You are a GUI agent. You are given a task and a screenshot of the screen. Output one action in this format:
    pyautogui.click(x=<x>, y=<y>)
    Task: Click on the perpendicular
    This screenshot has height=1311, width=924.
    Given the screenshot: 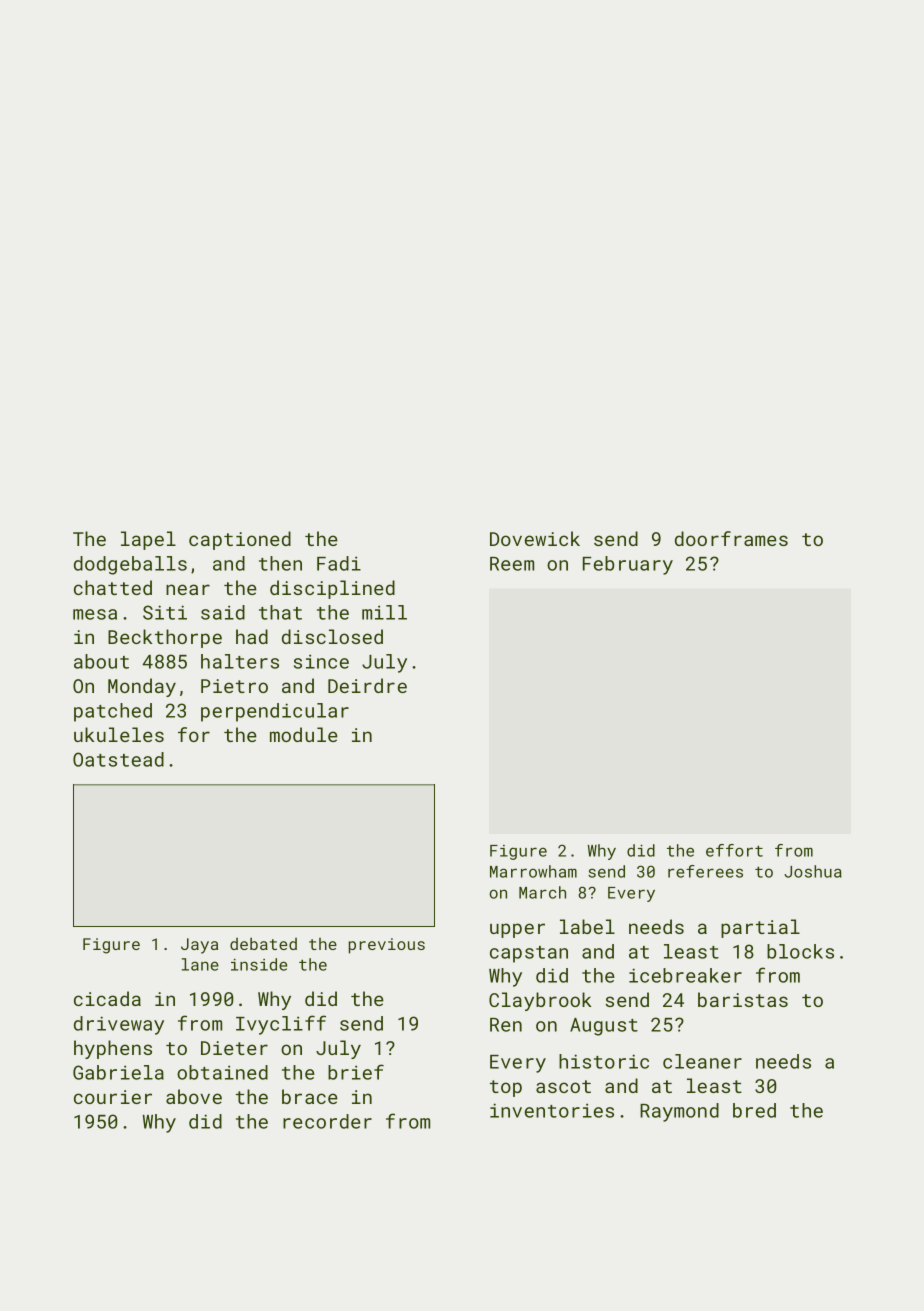 What is the action you would take?
    pyautogui.click(x=275, y=712)
